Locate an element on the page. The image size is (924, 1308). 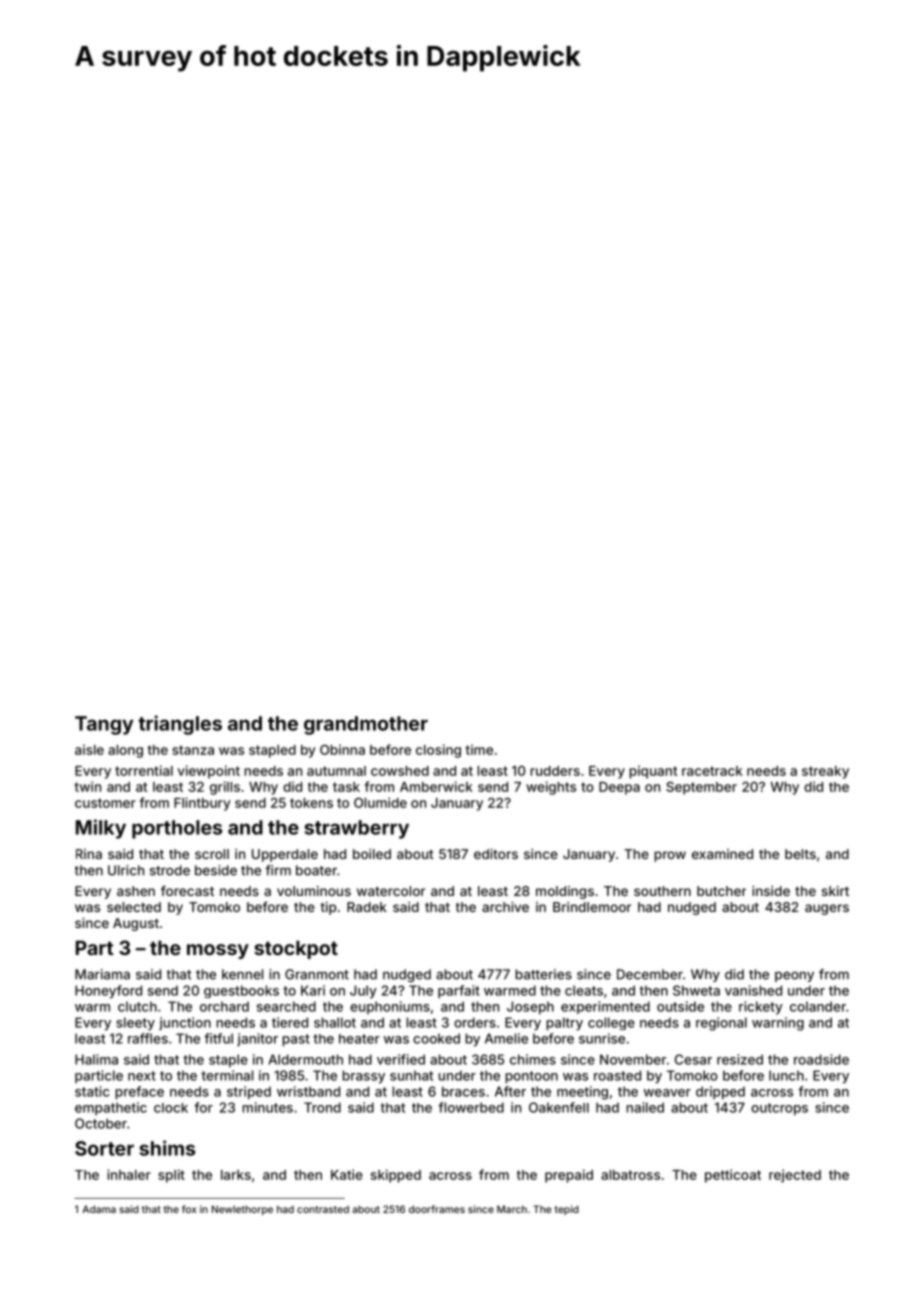
December is located at coordinates (650, 974).
